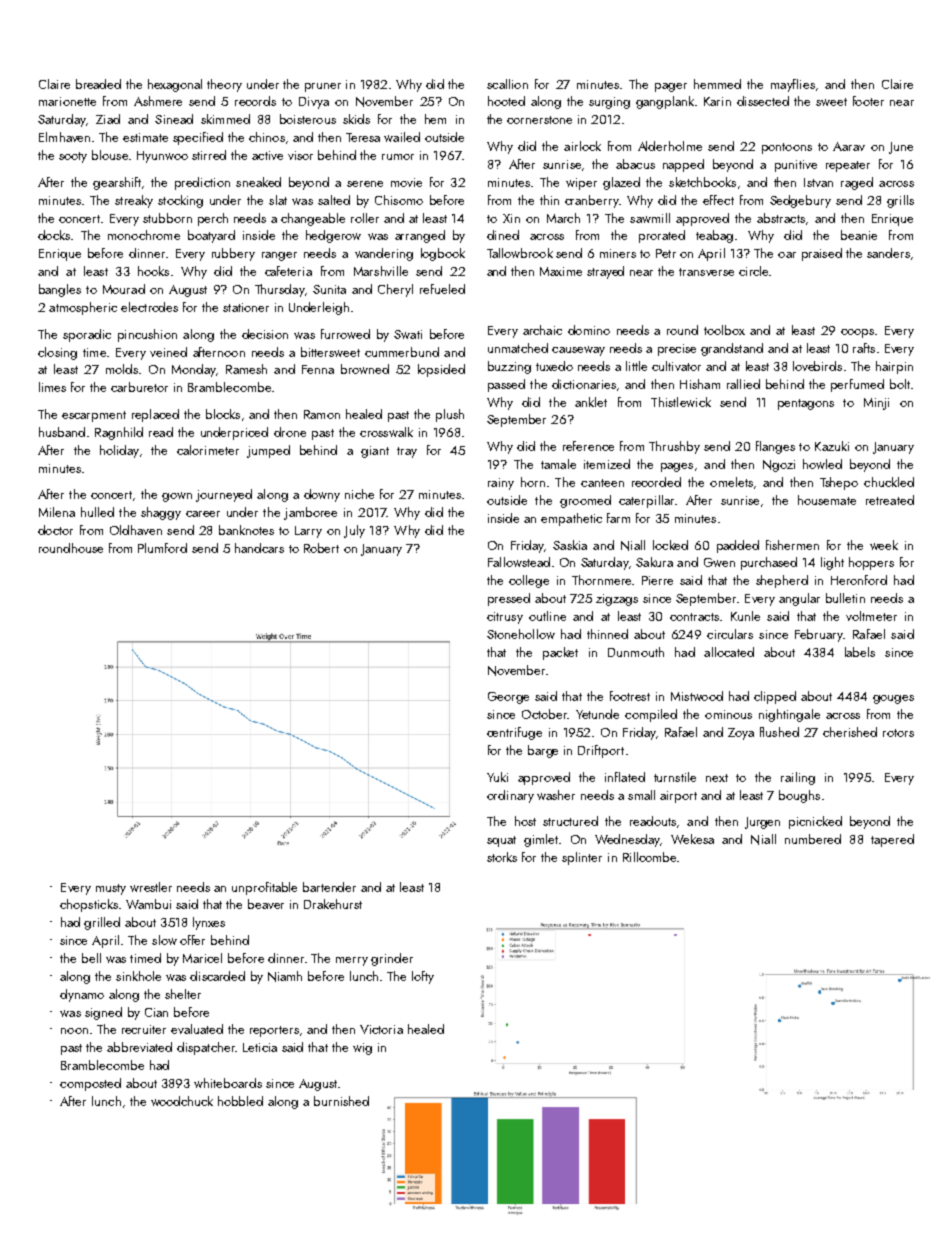 The image size is (952, 1233). What do you see at coordinates (224, 85) in the document?
I see `theory` at bounding box center [224, 85].
